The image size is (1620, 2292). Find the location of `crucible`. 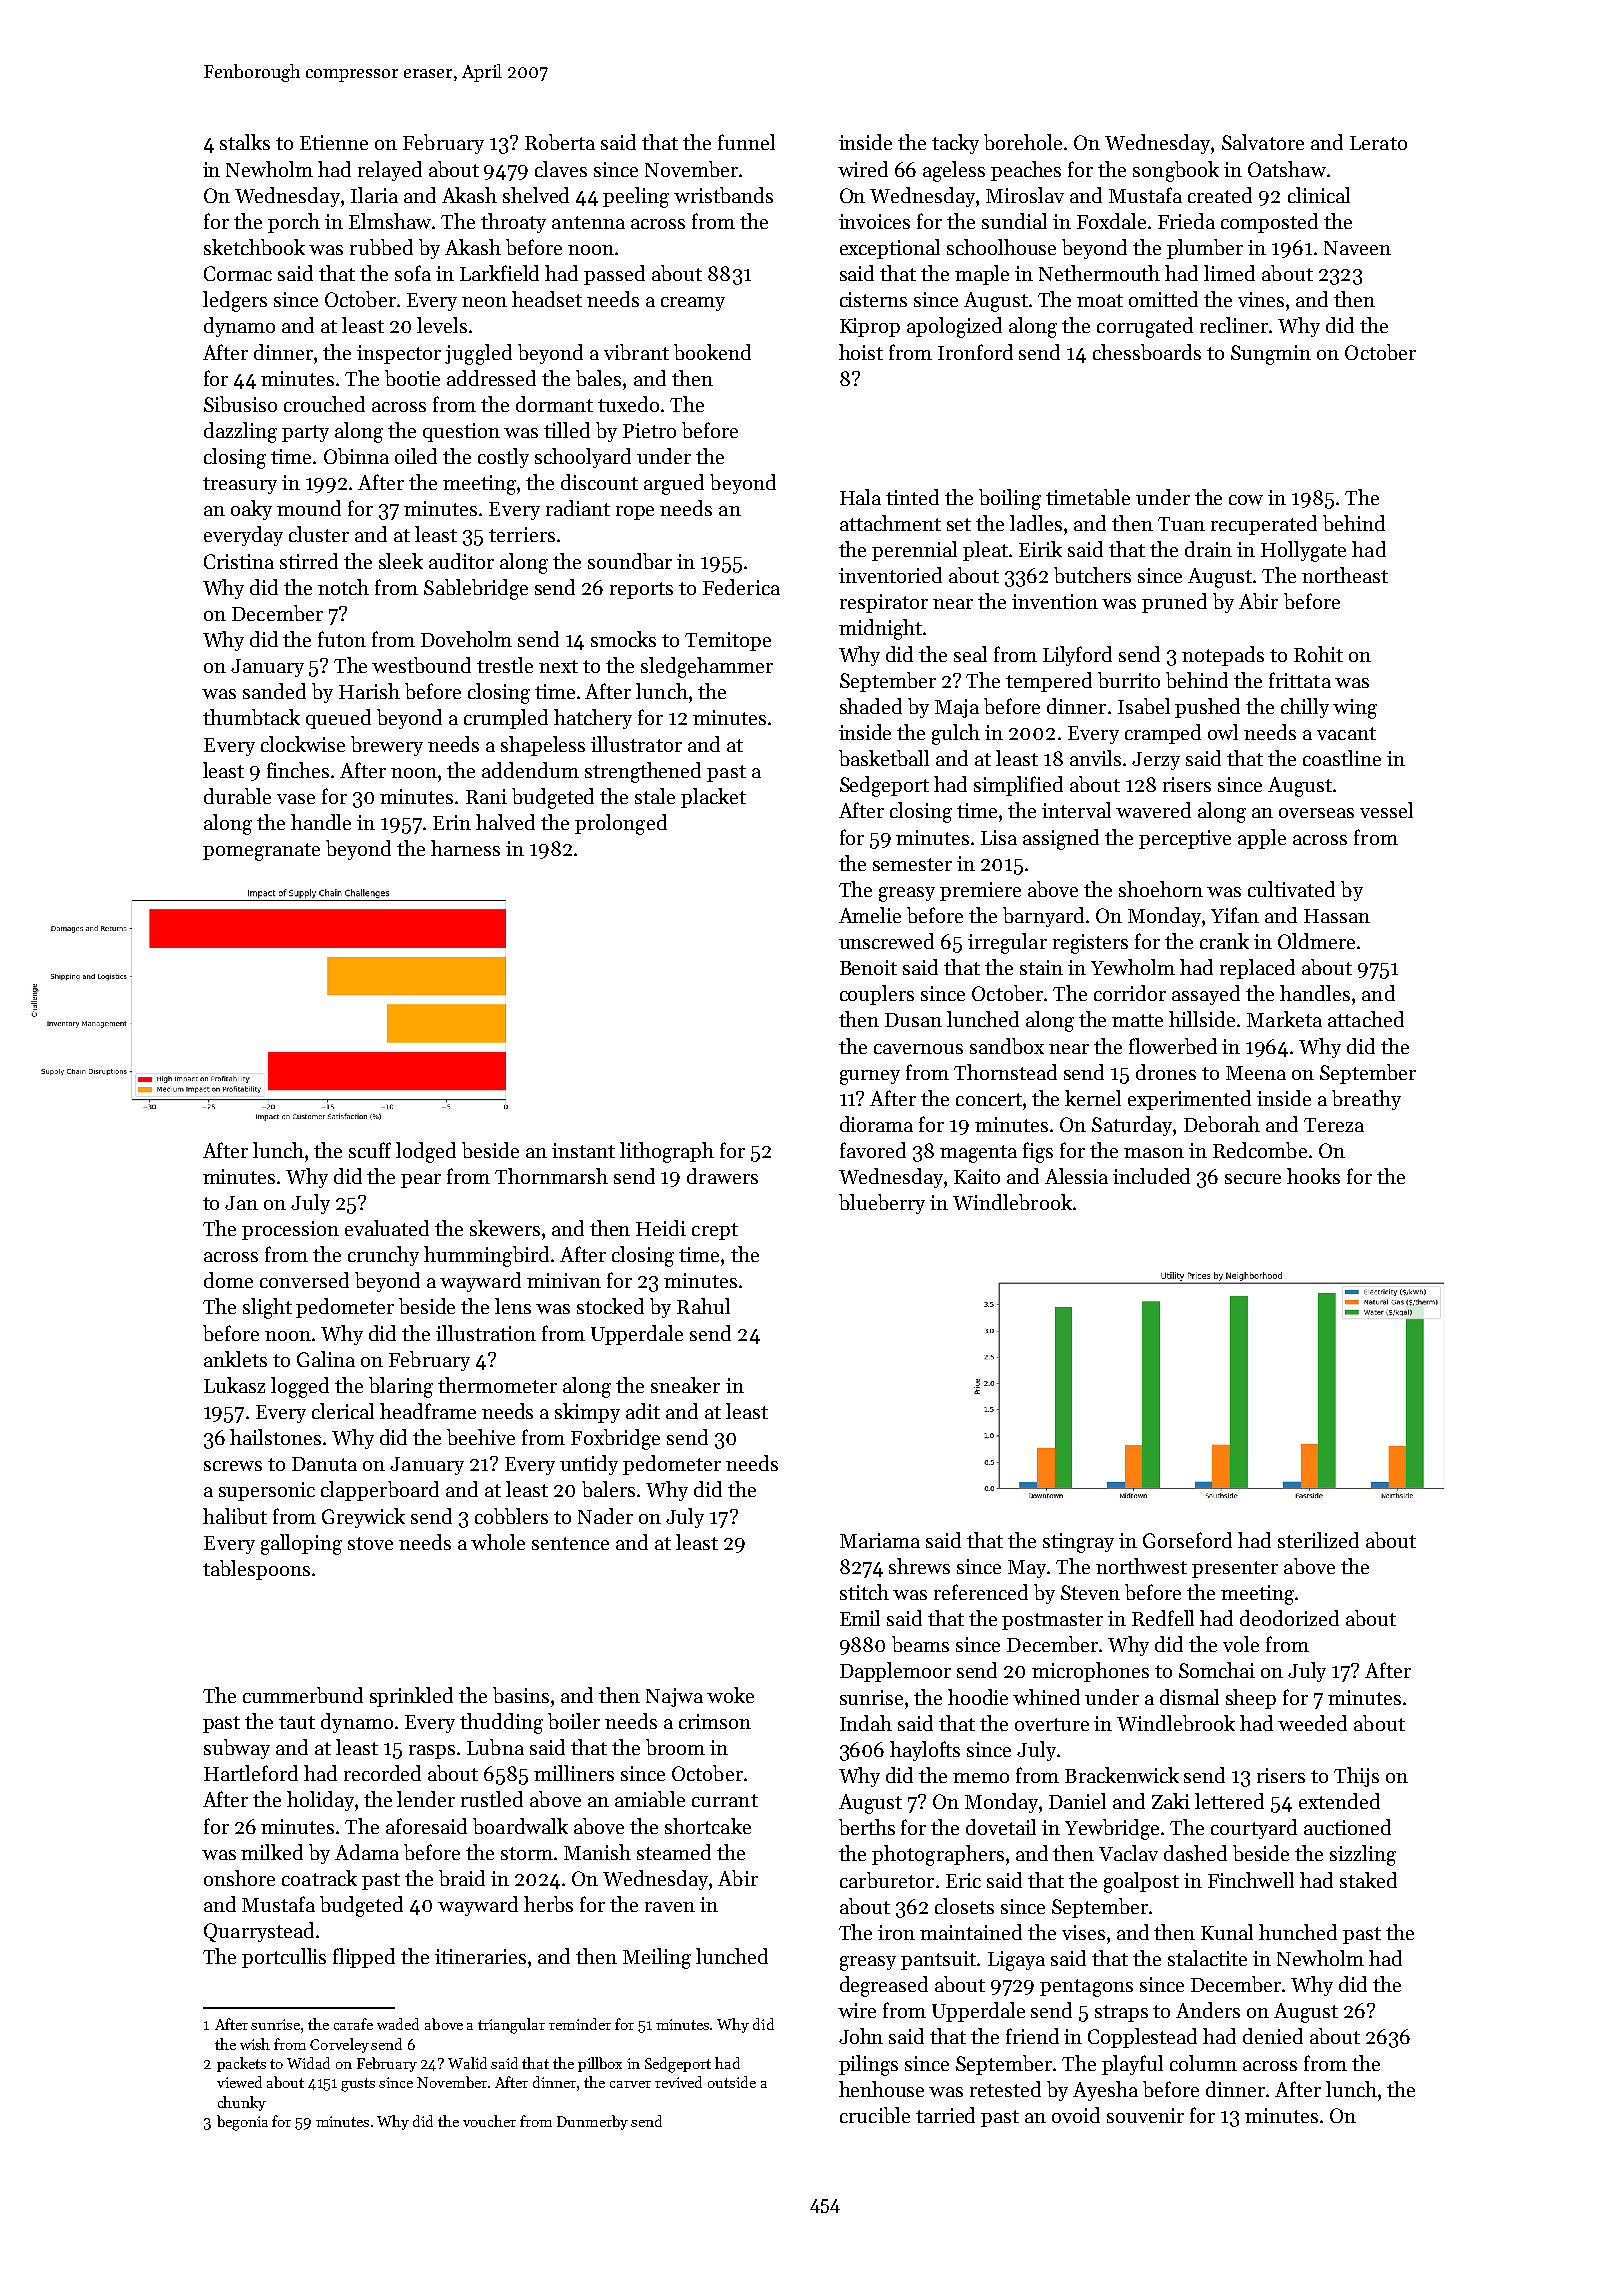

crucible is located at coordinates (875, 2115).
